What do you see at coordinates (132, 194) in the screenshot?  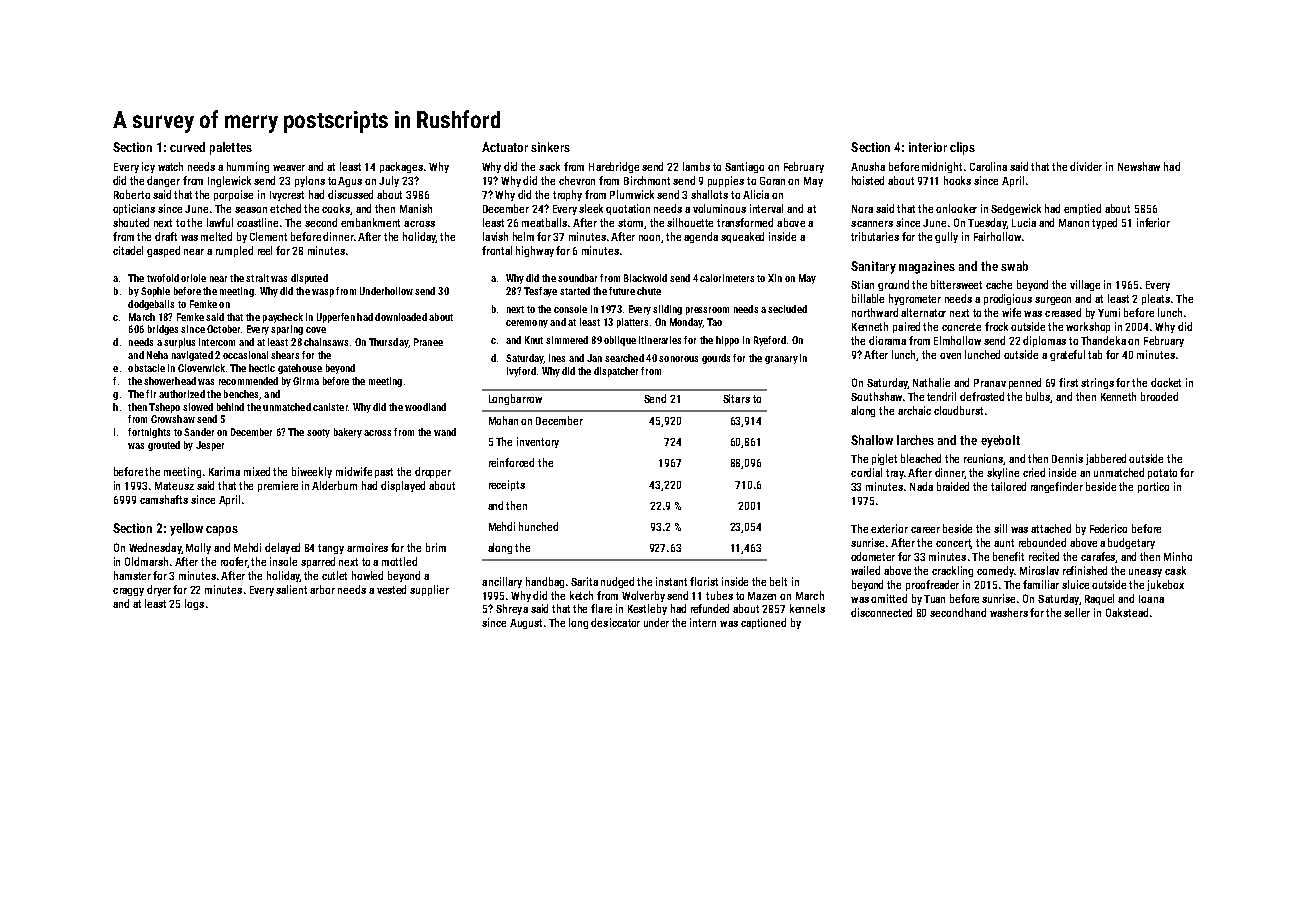 I see `Roberto` at bounding box center [132, 194].
